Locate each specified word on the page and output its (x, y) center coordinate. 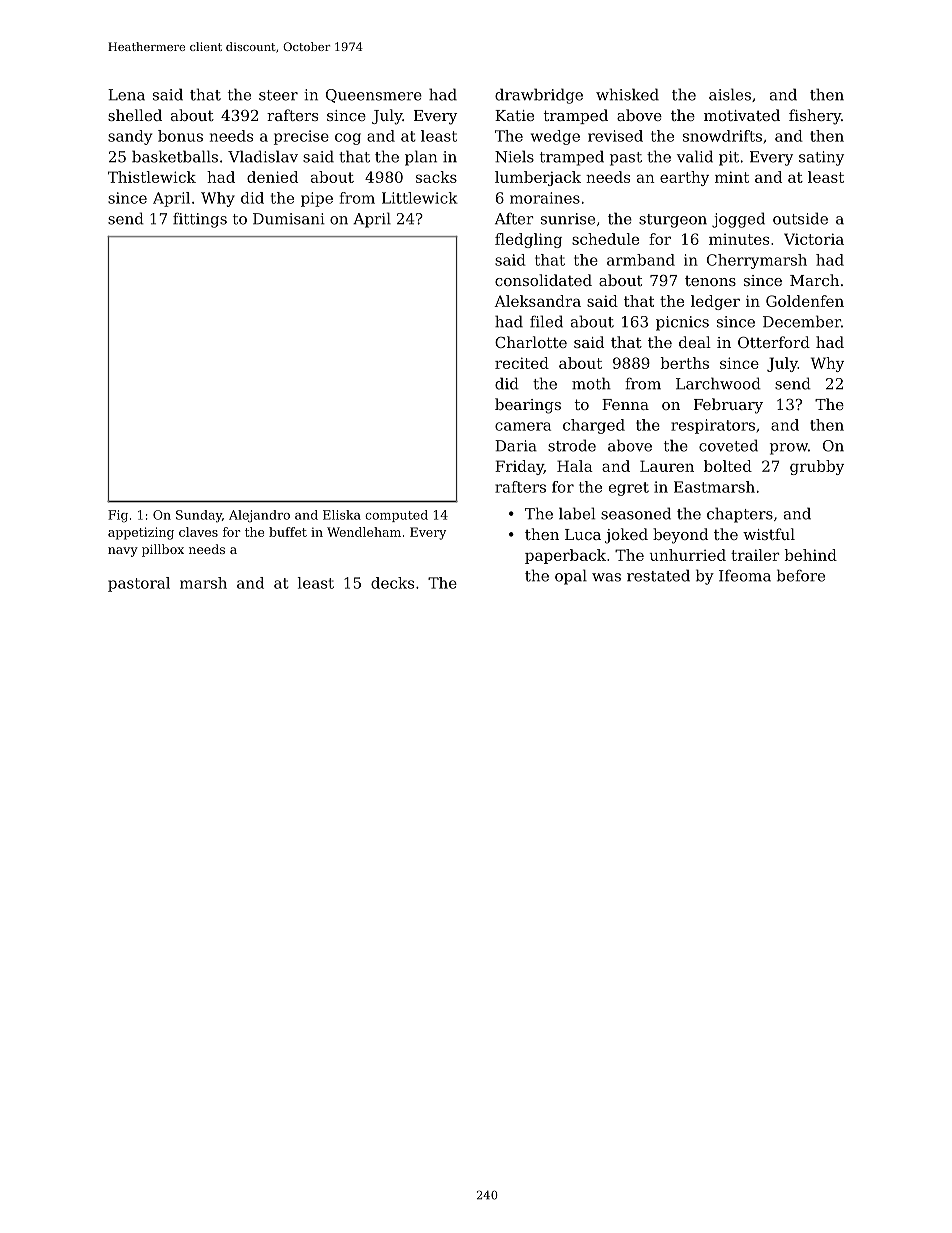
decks (392, 583)
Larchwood (718, 383)
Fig (118, 516)
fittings (200, 220)
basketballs (175, 156)
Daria (516, 446)
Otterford (774, 342)
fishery (815, 117)
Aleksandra (537, 301)
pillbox (163, 550)
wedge (555, 137)
